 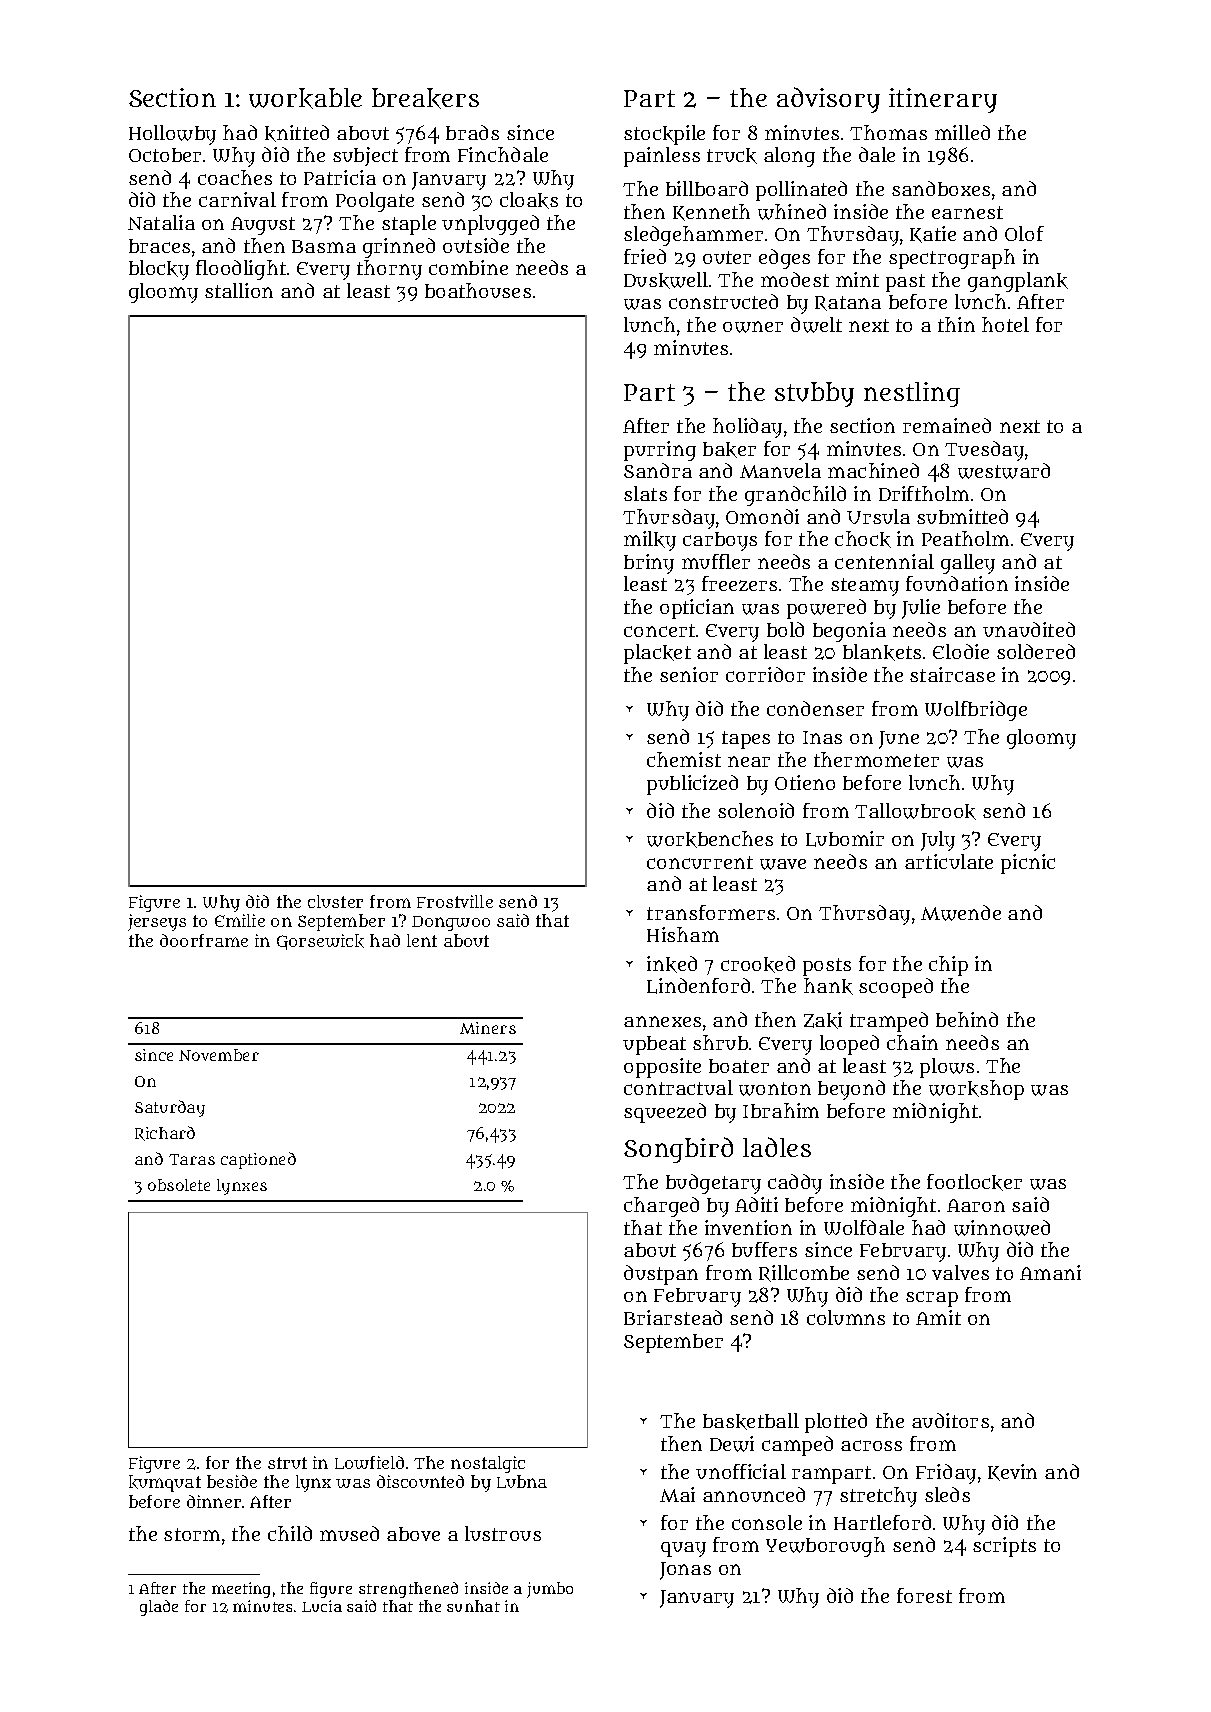 I want to click on Jonas, so click(x=685, y=1571).
